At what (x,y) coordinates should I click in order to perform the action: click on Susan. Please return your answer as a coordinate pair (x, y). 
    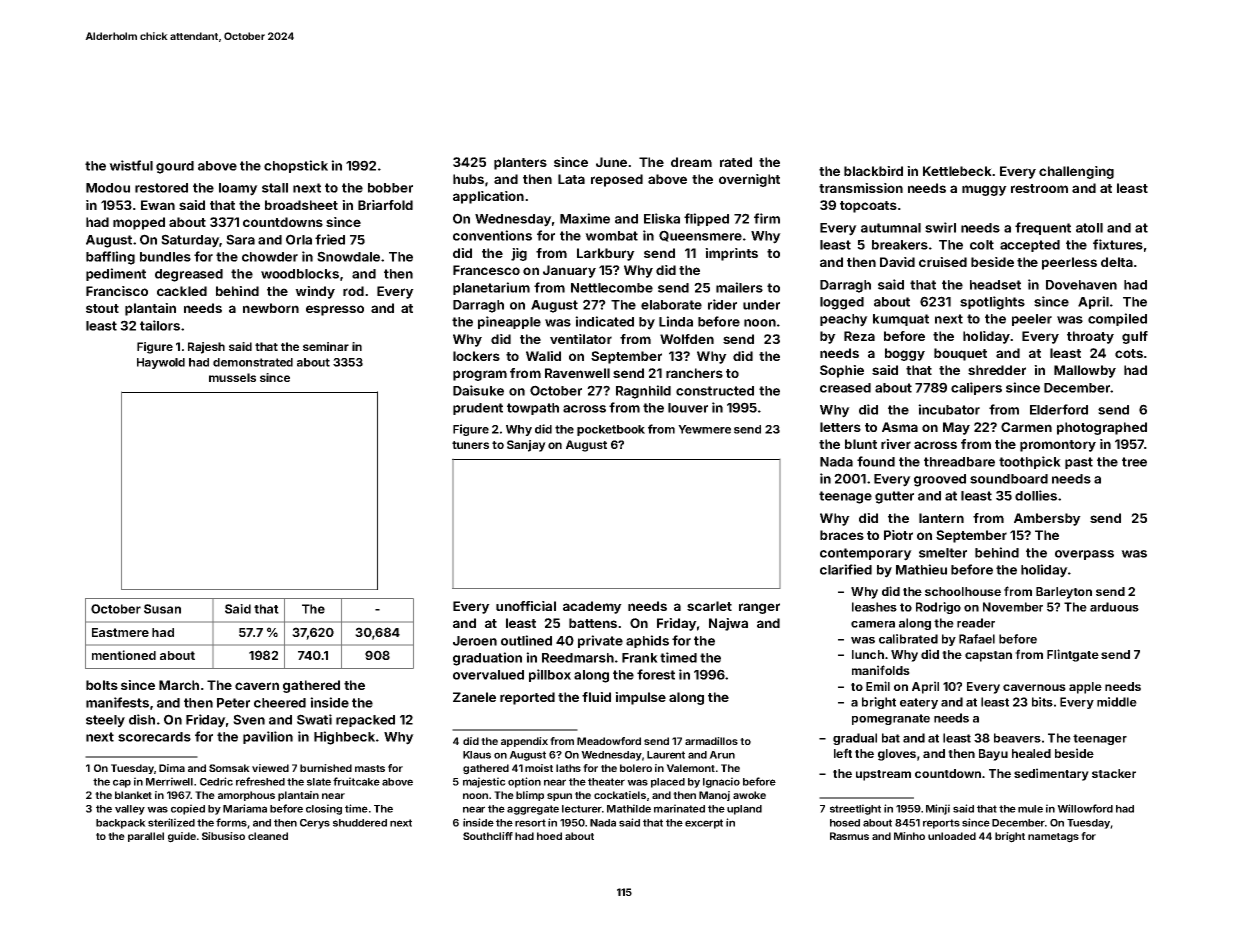
    Looking at the image, I should click on (162, 609).
